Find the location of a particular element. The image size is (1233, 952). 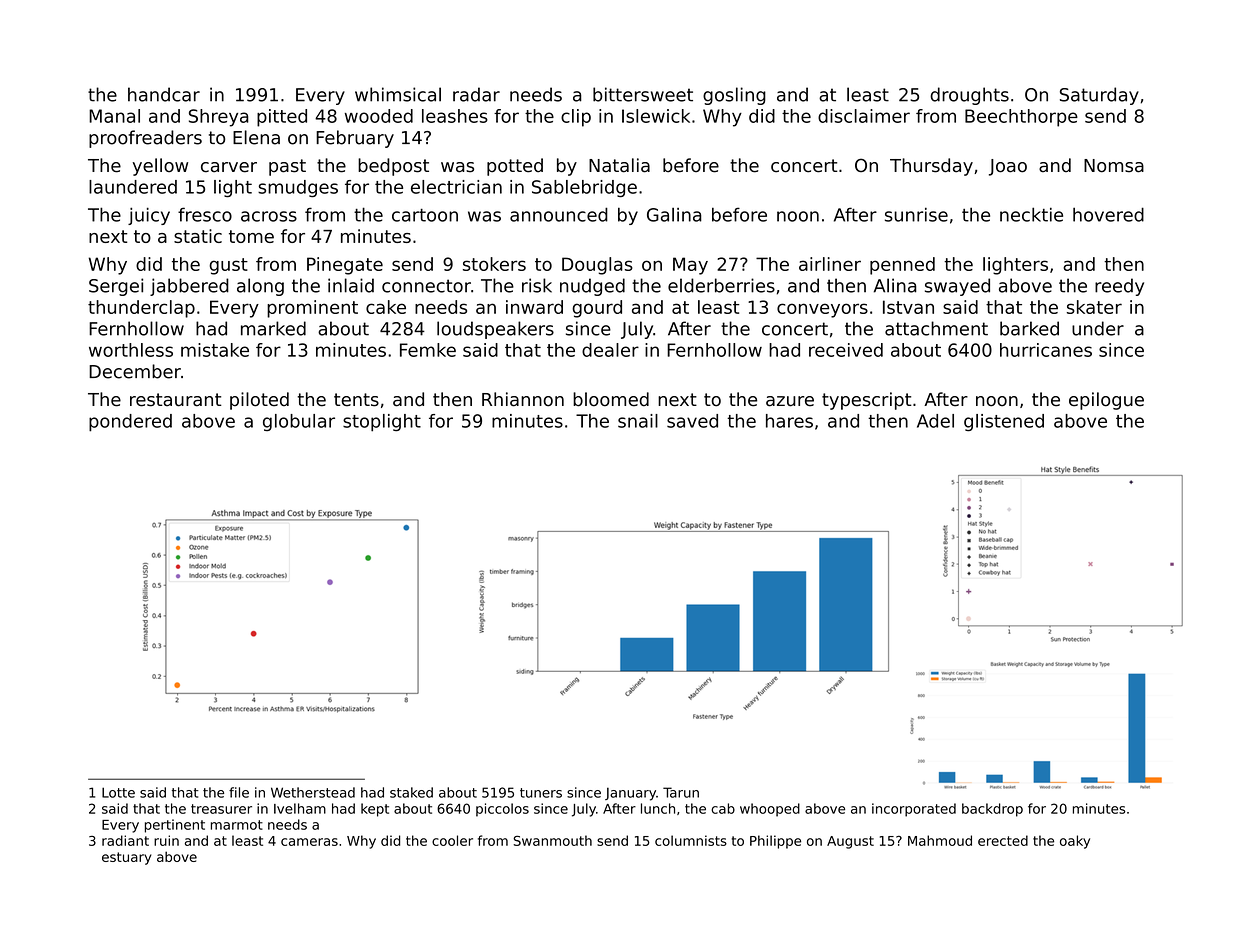

globular is located at coordinates (299, 422).
